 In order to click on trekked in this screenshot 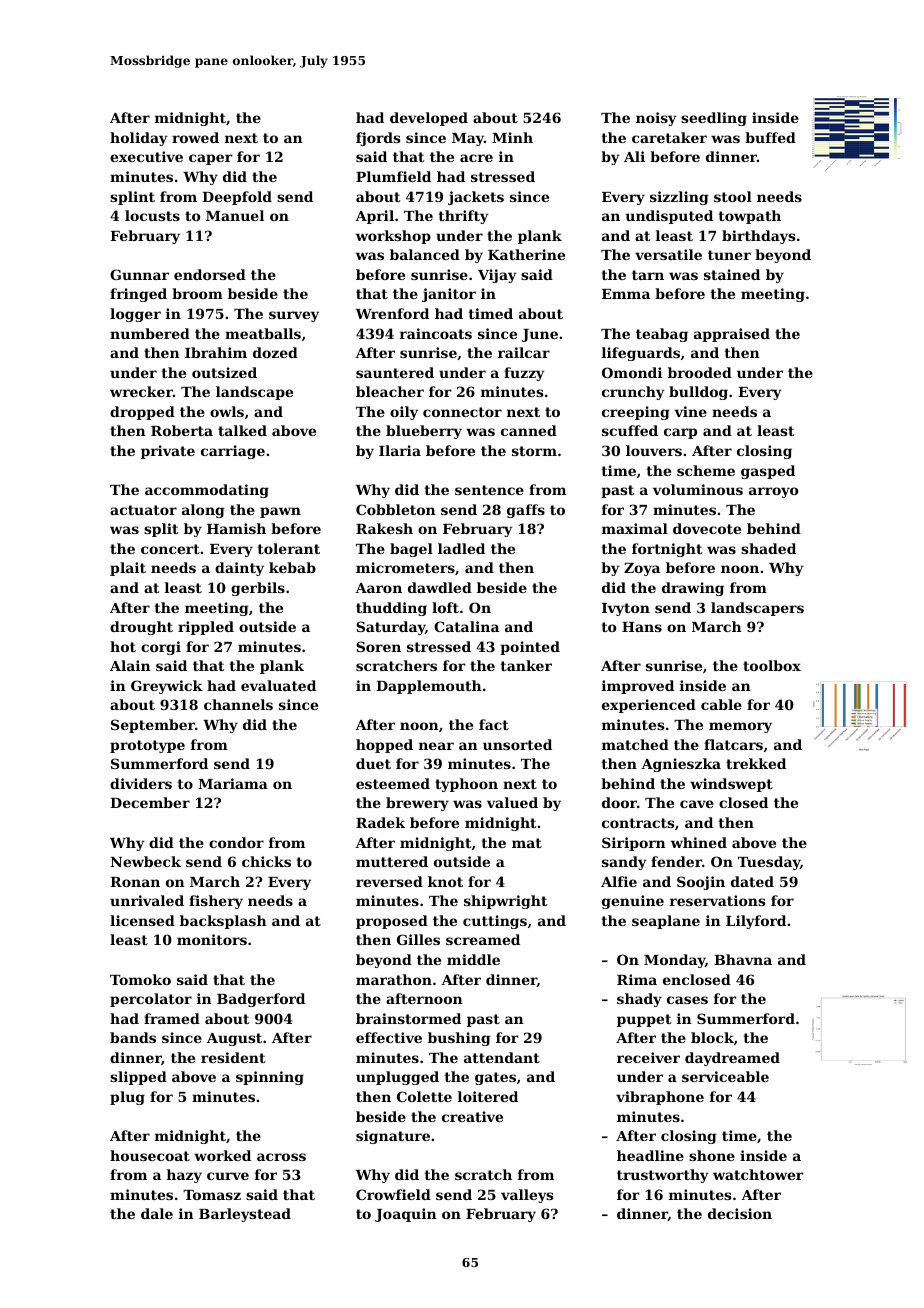, I will do `click(756, 763)`.
